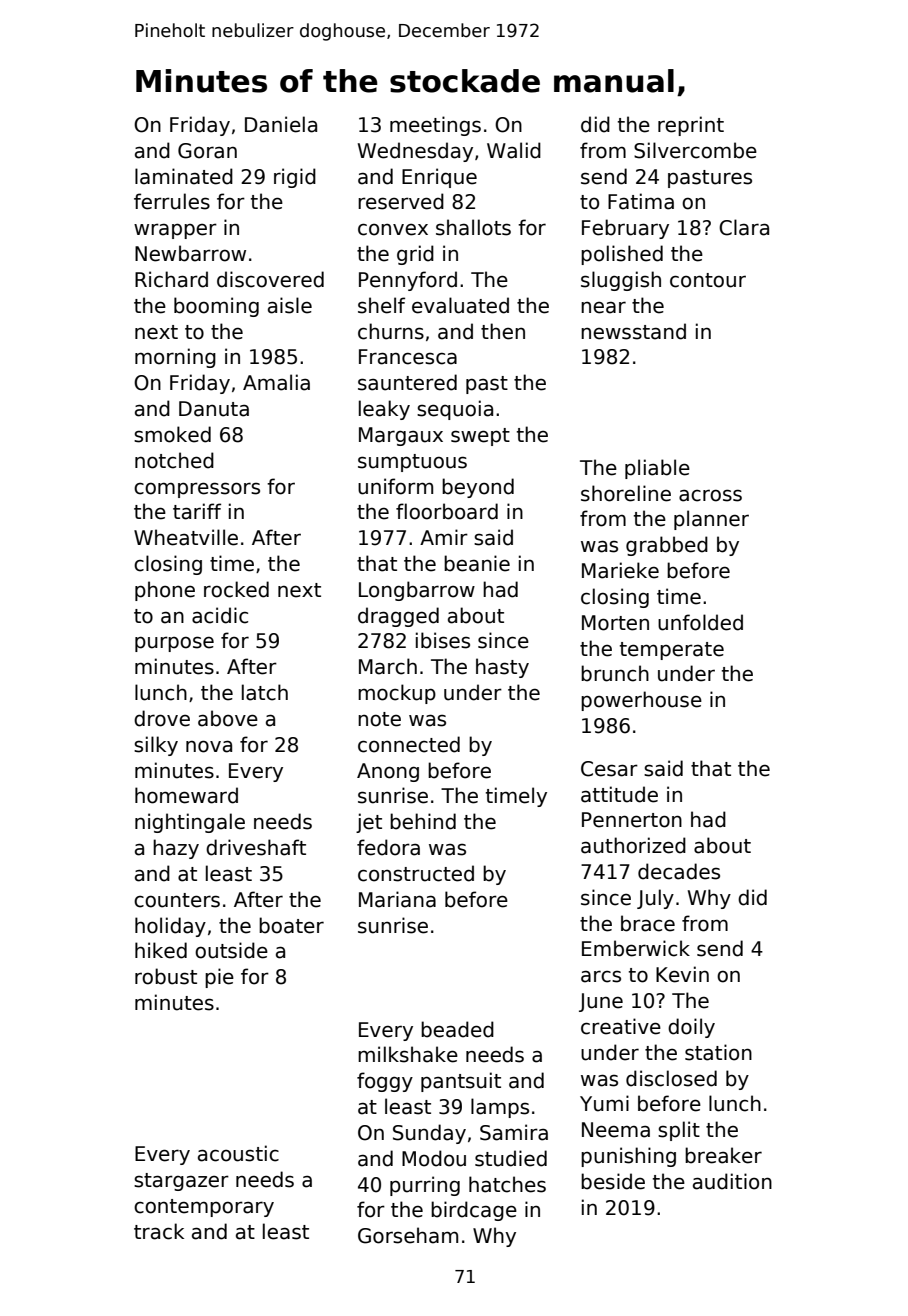 Image resolution: width=908 pixels, height=1316 pixels. I want to click on Marieke, so click(620, 570).
